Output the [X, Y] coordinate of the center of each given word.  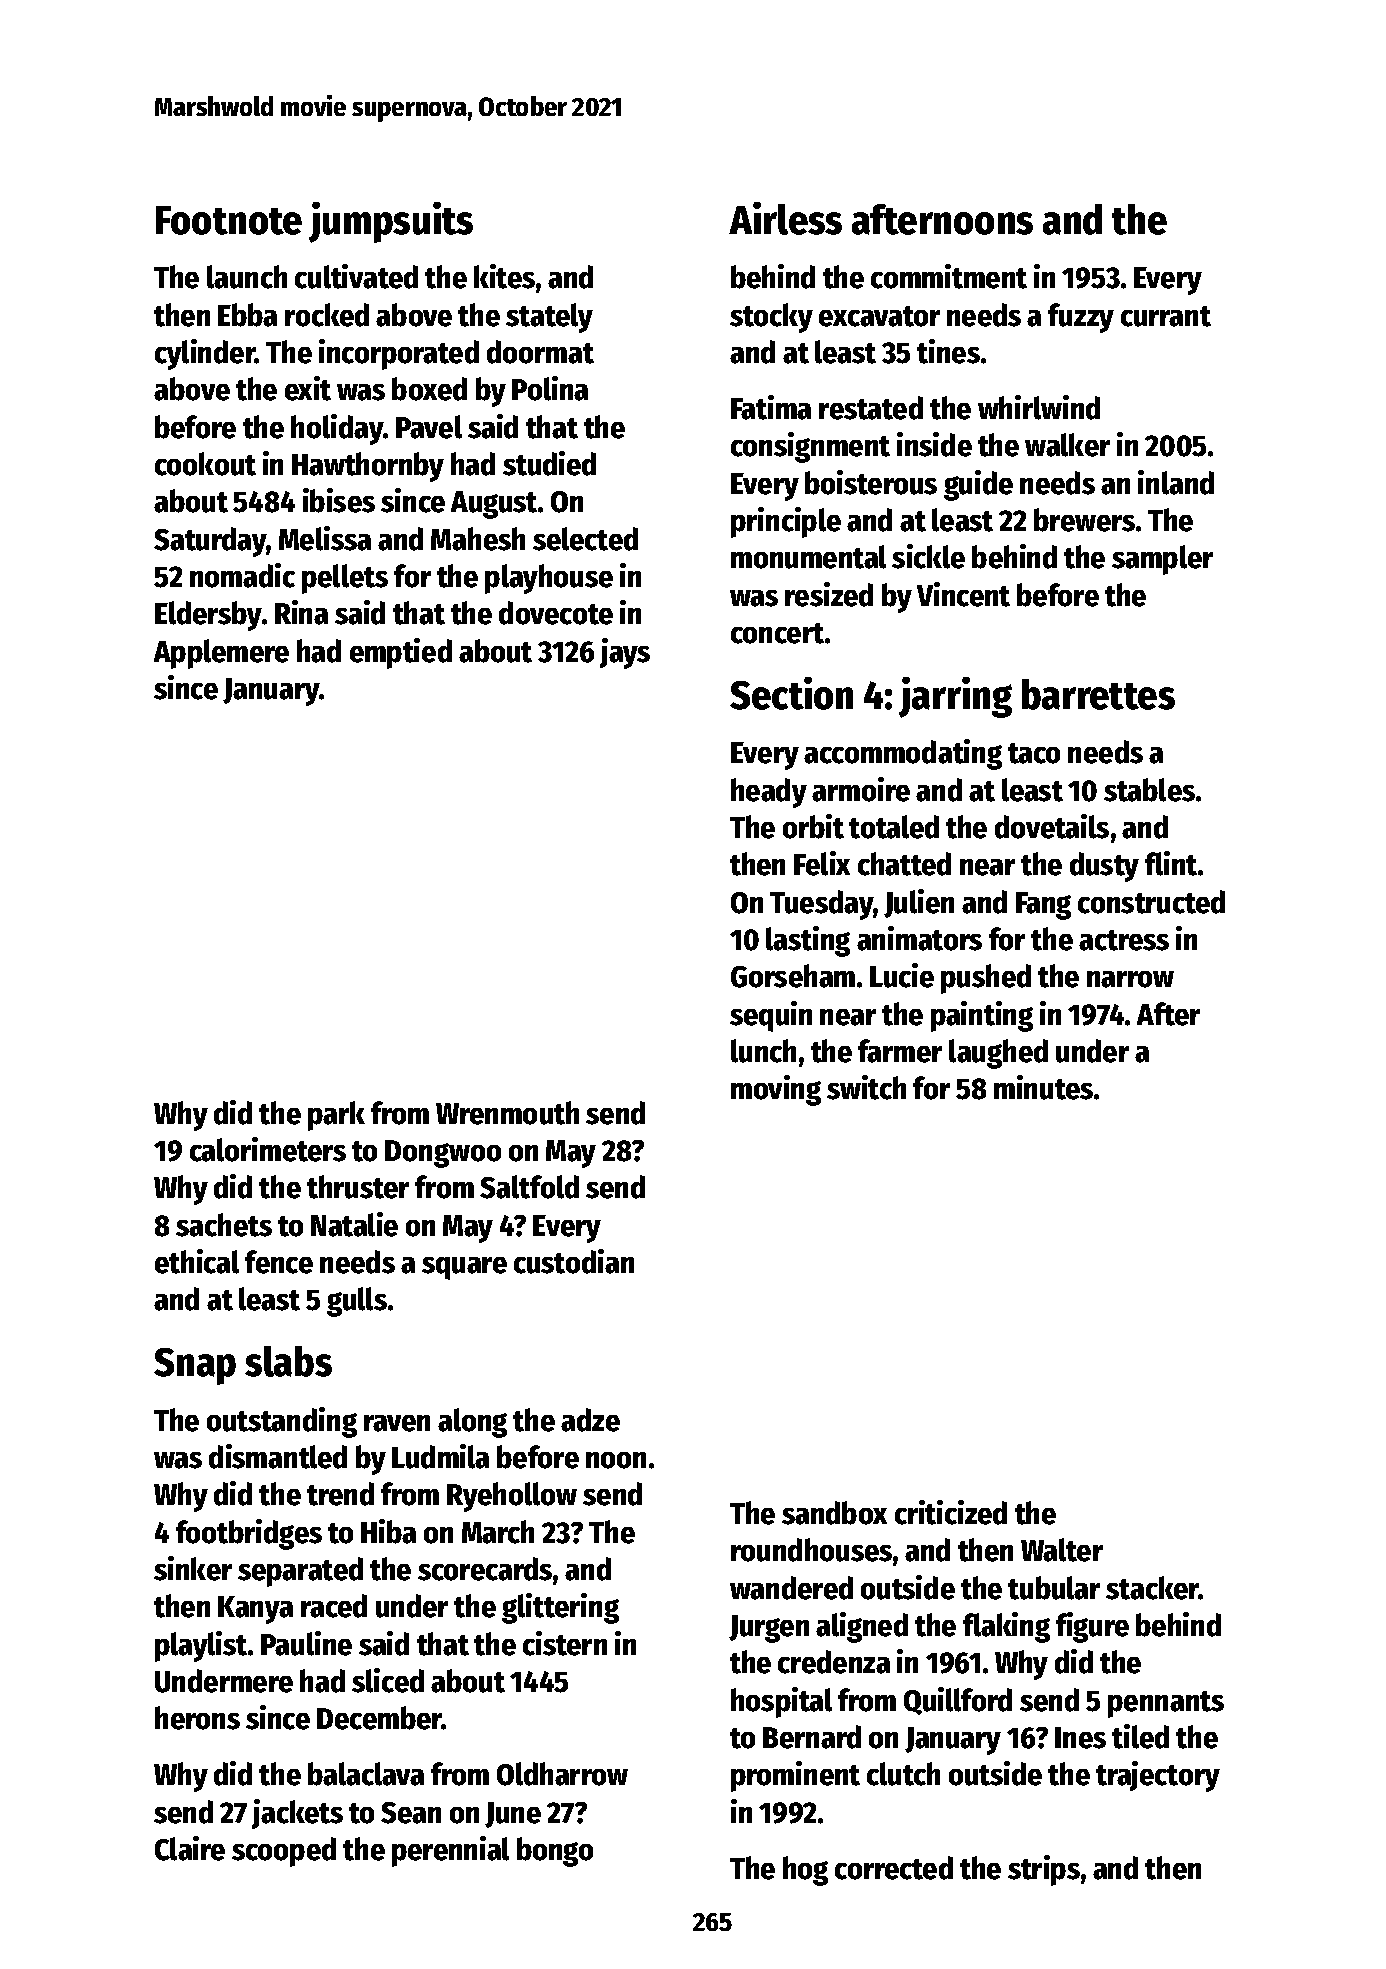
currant [1166, 316]
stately [549, 318]
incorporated [399, 354]
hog [805, 1871]
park [336, 1116]
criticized [951, 1512]
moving [776, 1090]
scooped [284, 1852]
